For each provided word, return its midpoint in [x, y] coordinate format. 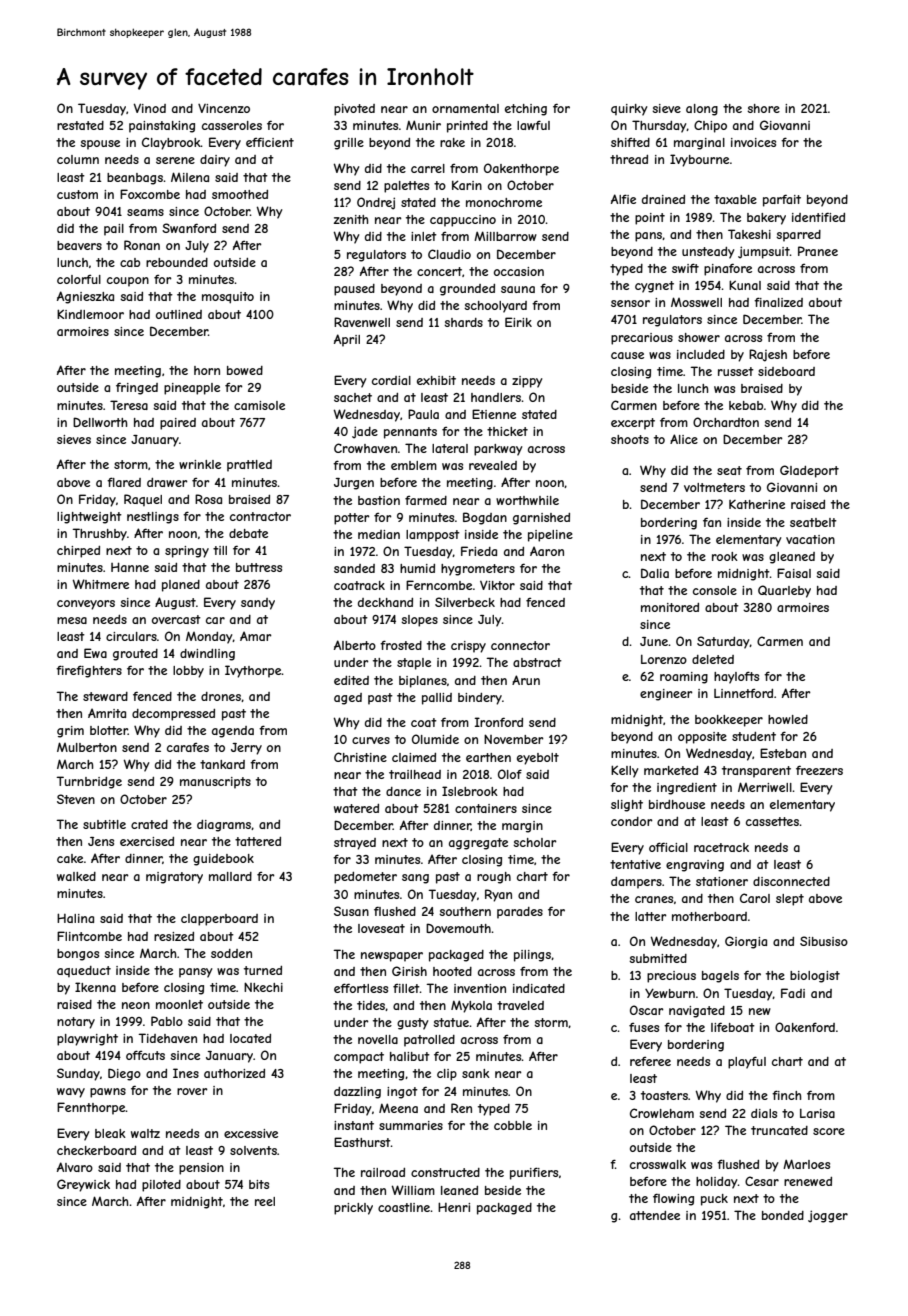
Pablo [167, 1021]
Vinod [150, 108]
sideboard [786, 371]
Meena [398, 1108]
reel [265, 1201]
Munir [423, 125]
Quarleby [784, 591]
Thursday [659, 126]
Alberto [355, 645]
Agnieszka [85, 297]
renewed [808, 1181]
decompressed [173, 715]
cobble [513, 1125]
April [347, 340]
